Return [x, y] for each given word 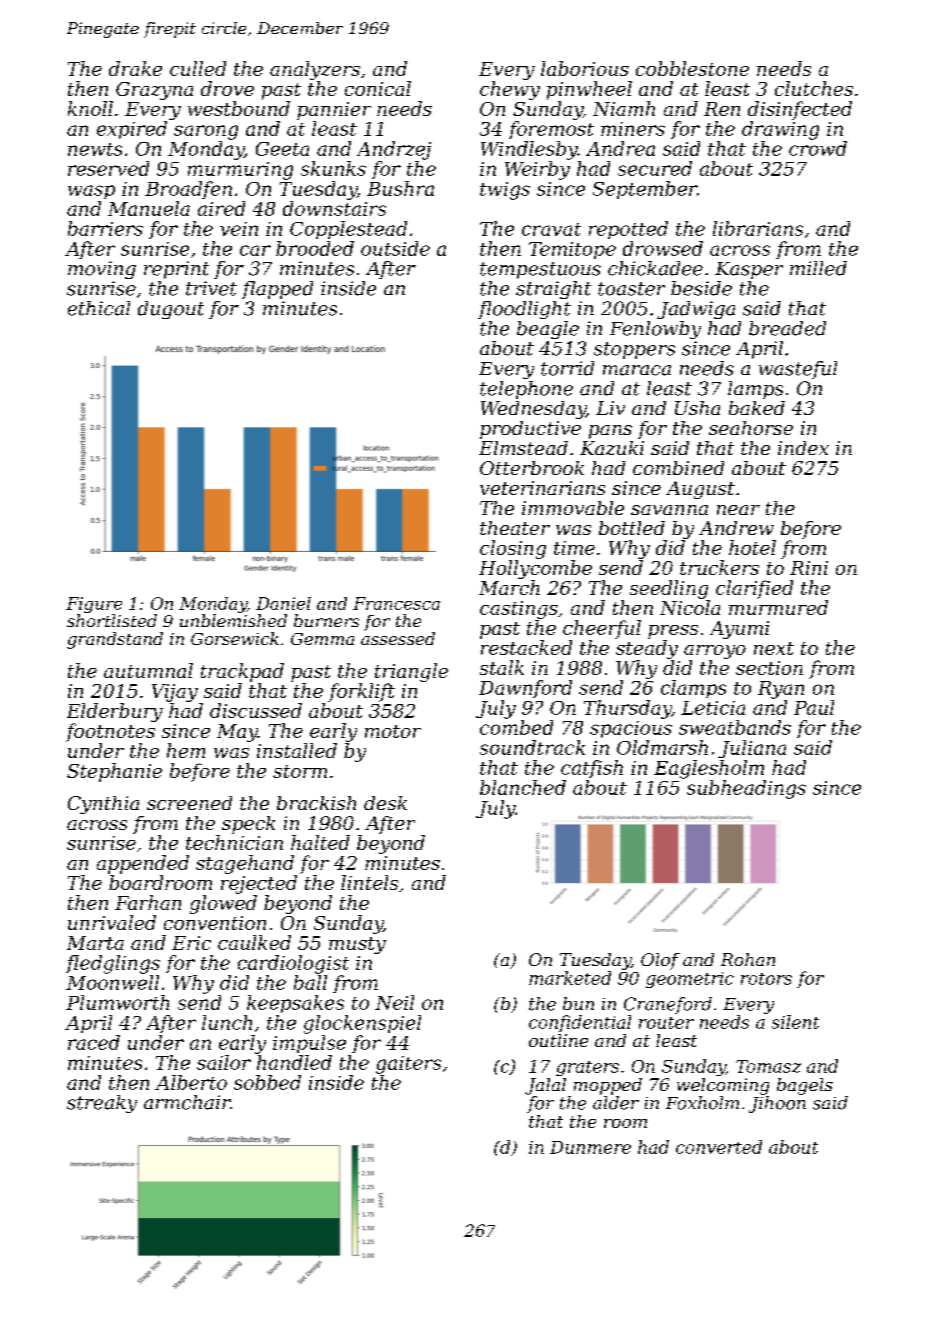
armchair [187, 1102]
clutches [814, 88]
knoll [90, 108]
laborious [585, 68]
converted [719, 1147]
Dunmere [590, 1147]
